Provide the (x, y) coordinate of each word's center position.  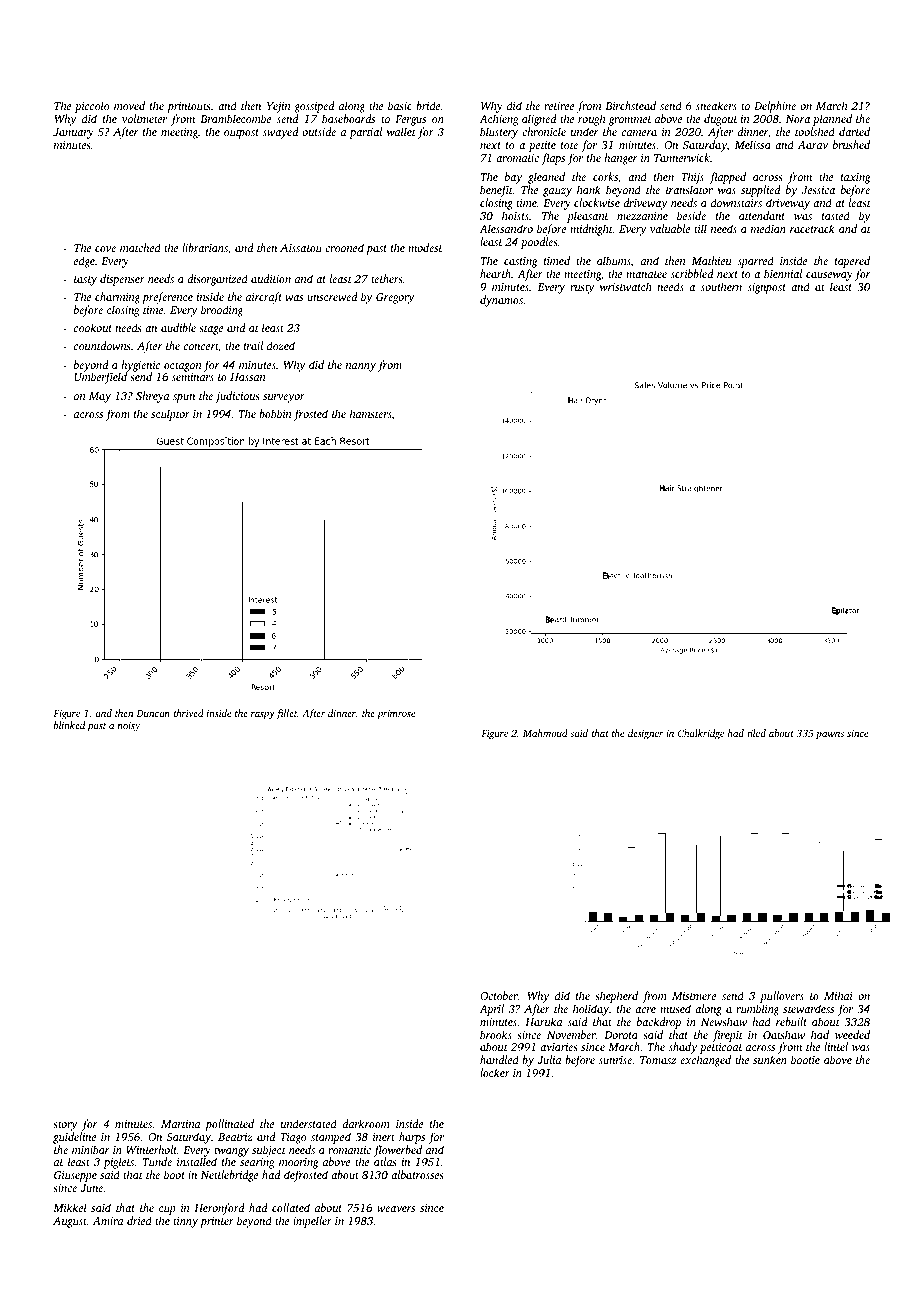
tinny (185, 1222)
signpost (767, 288)
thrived (189, 713)
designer (645, 734)
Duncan (153, 713)
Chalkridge (701, 734)
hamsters (371, 414)
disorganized (217, 280)
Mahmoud (545, 733)
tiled (756, 733)
